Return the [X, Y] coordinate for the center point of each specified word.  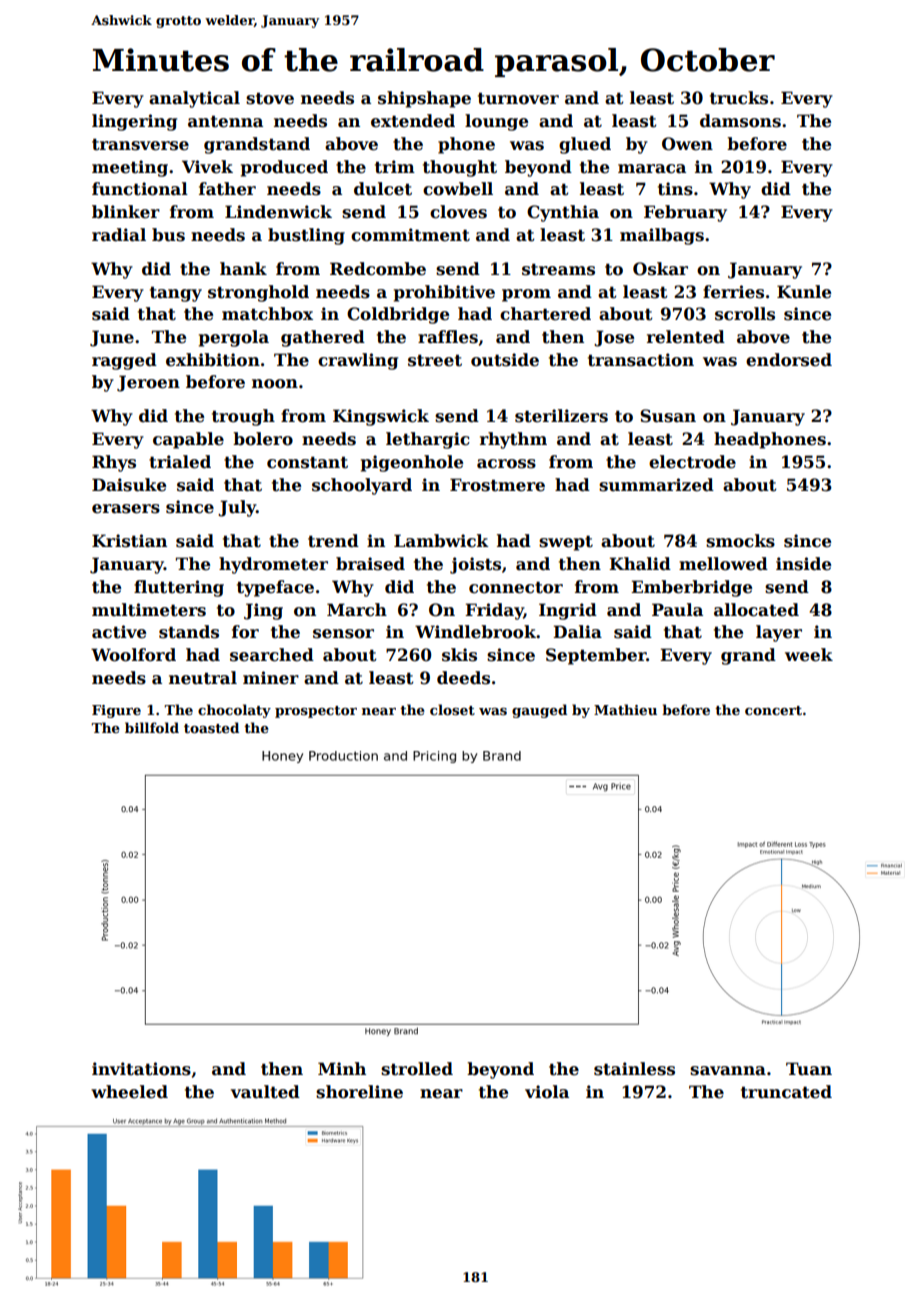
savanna [728, 1071]
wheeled [129, 1092]
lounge [496, 122]
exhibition [213, 360]
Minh [342, 1068]
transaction [641, 360]
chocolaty [234, 711]
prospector [316, 712]
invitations [141, 1069]
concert [773, 710]
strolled [417, 1069]
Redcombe [378, 269]
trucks [739, 98]
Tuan [809, 1069]
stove [270, 98]
